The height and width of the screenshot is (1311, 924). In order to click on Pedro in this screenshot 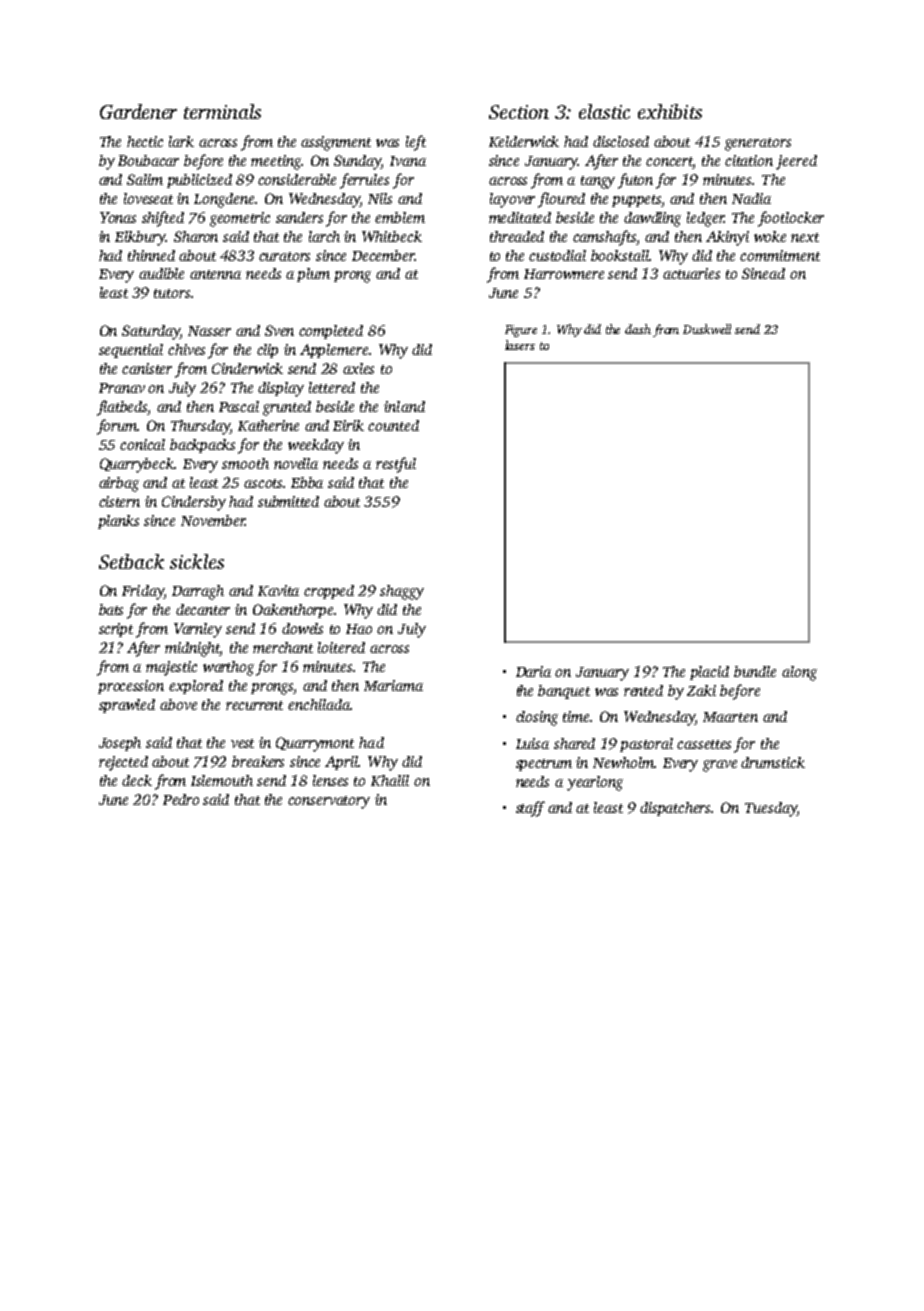, I will do `click(181, 799)`.
